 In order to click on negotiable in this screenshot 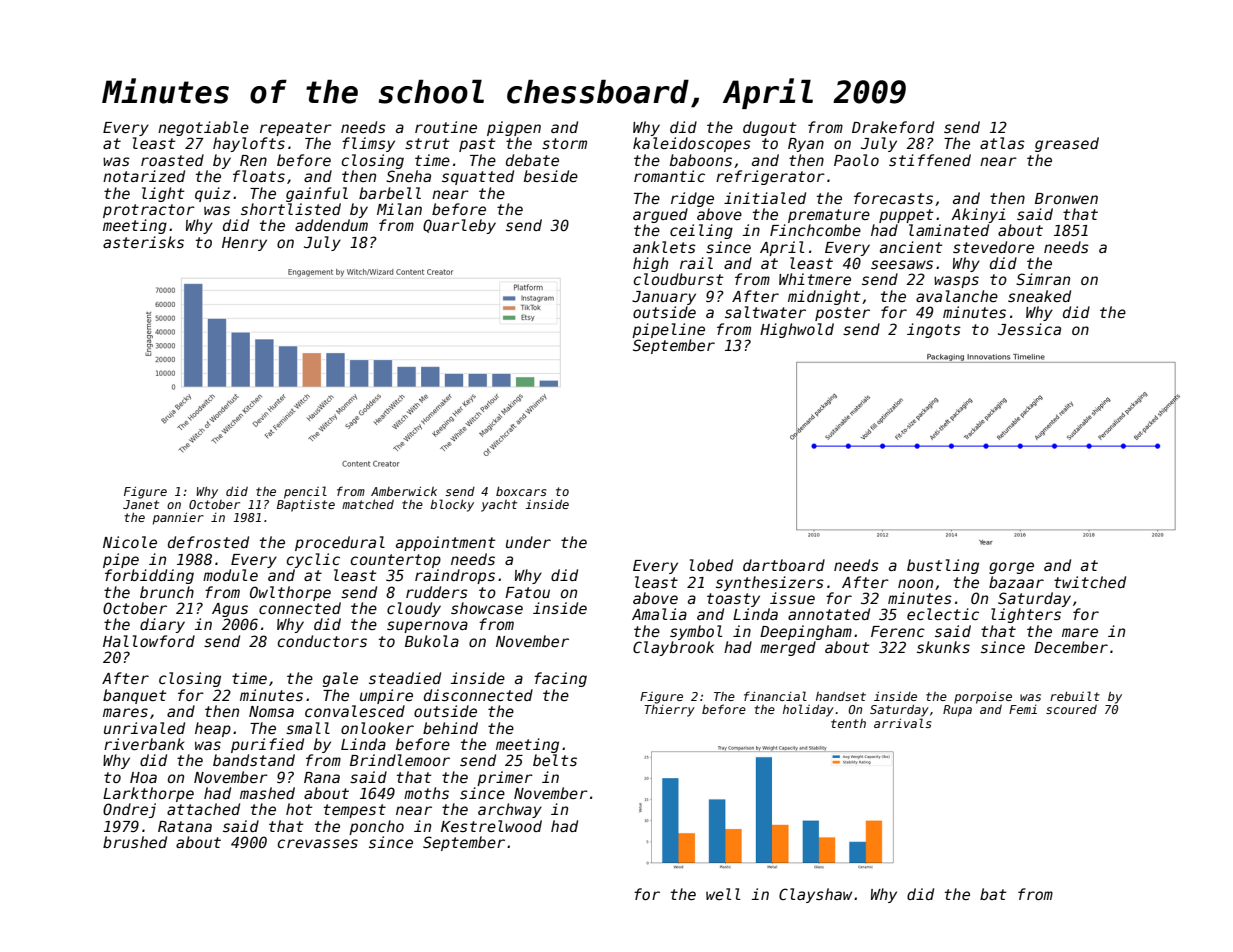, I will do `click(203, 128)`.
